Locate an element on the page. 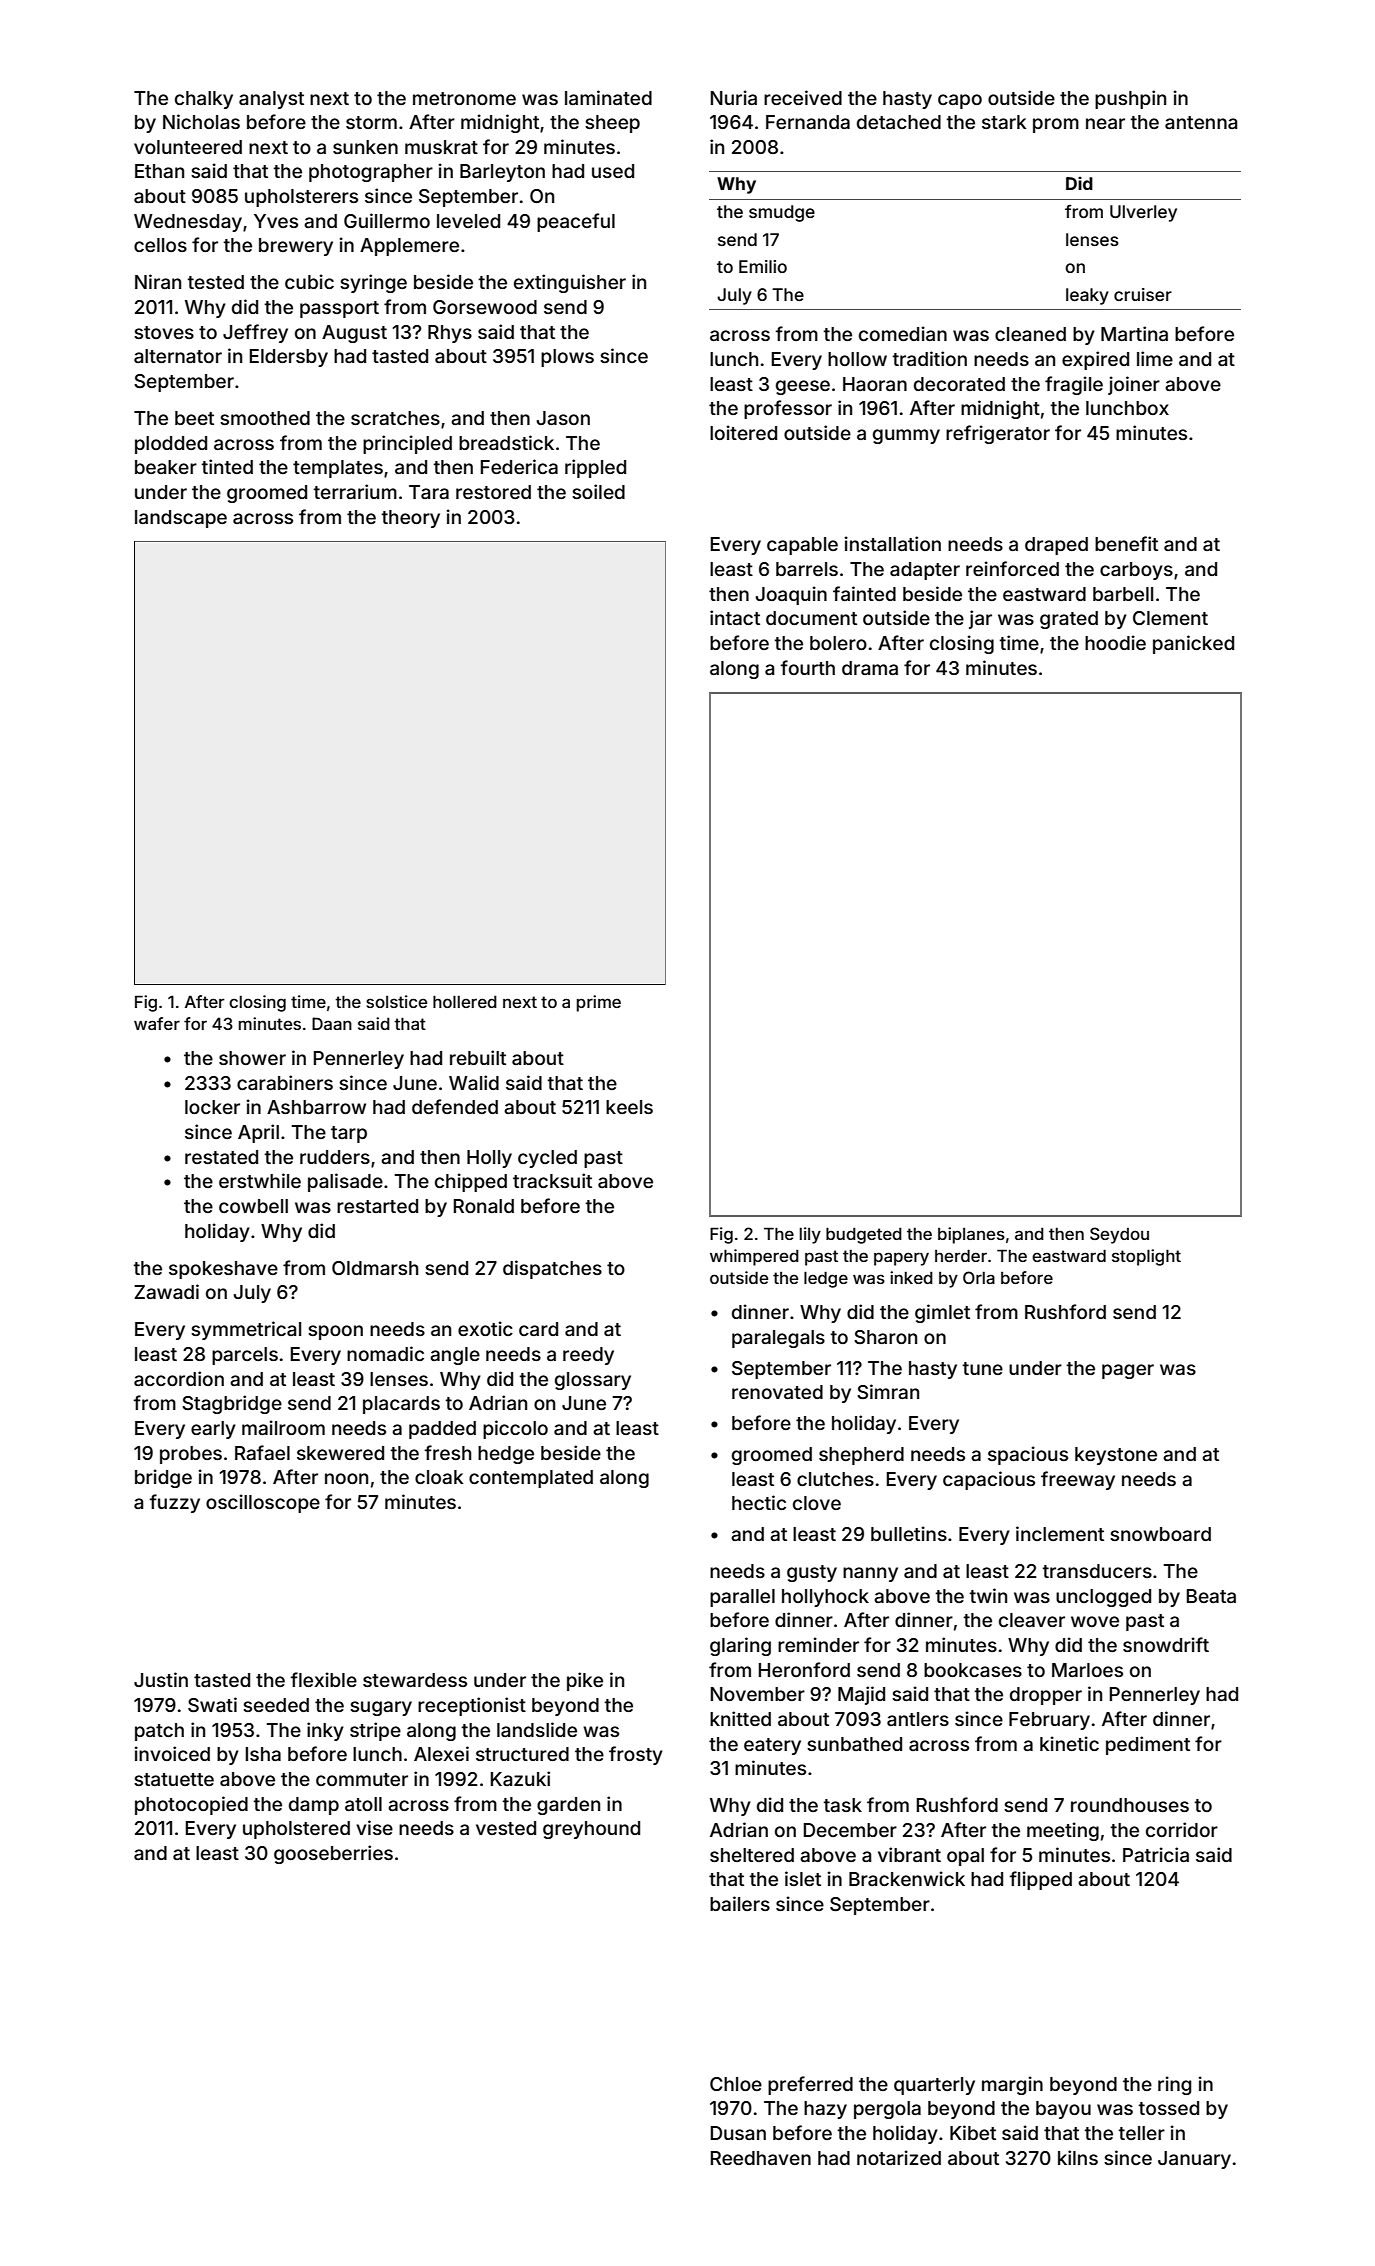  draped is located at coordinates (1056, 546).
